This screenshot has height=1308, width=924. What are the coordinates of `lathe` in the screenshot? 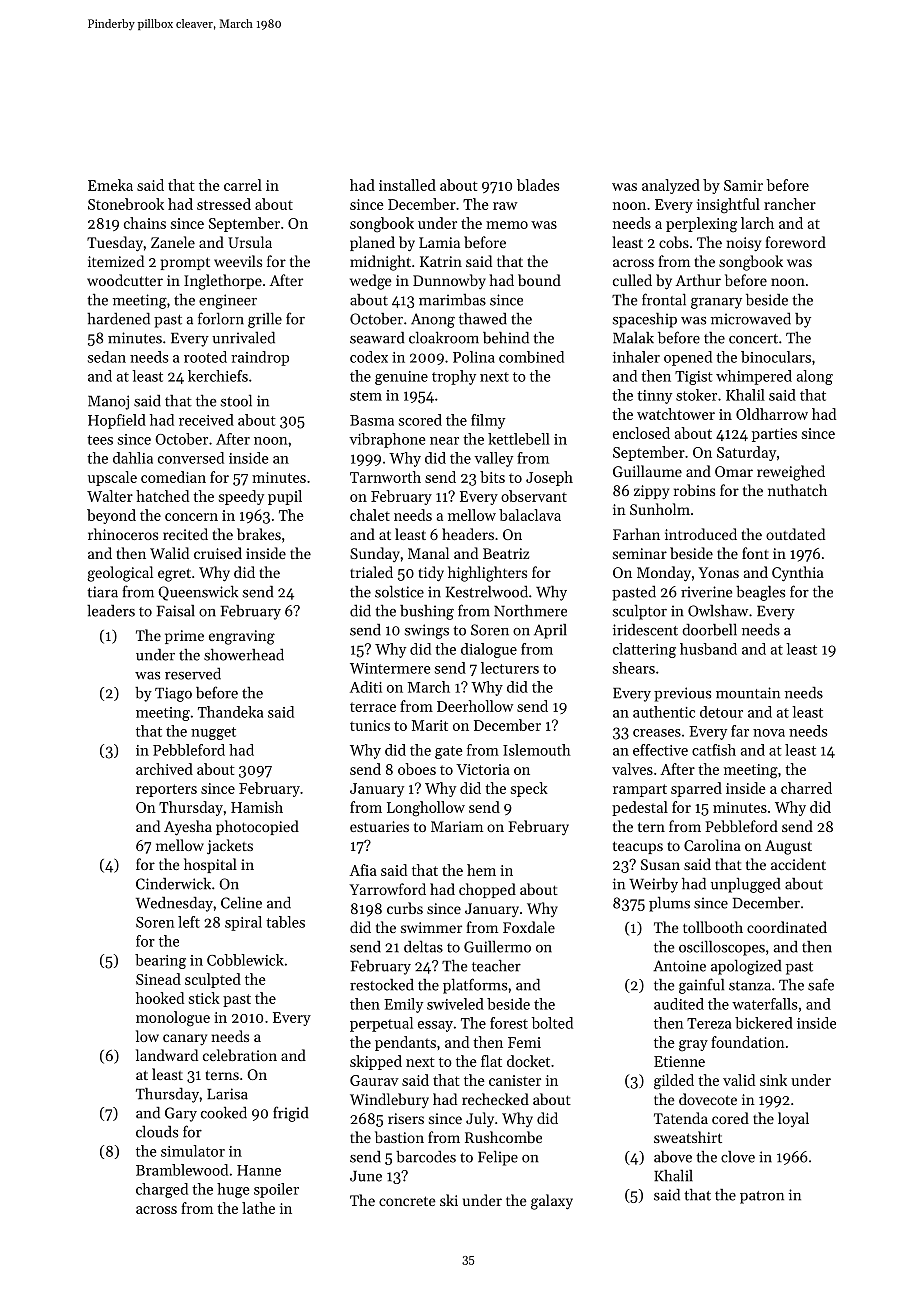 It's located at (258, 1208).
